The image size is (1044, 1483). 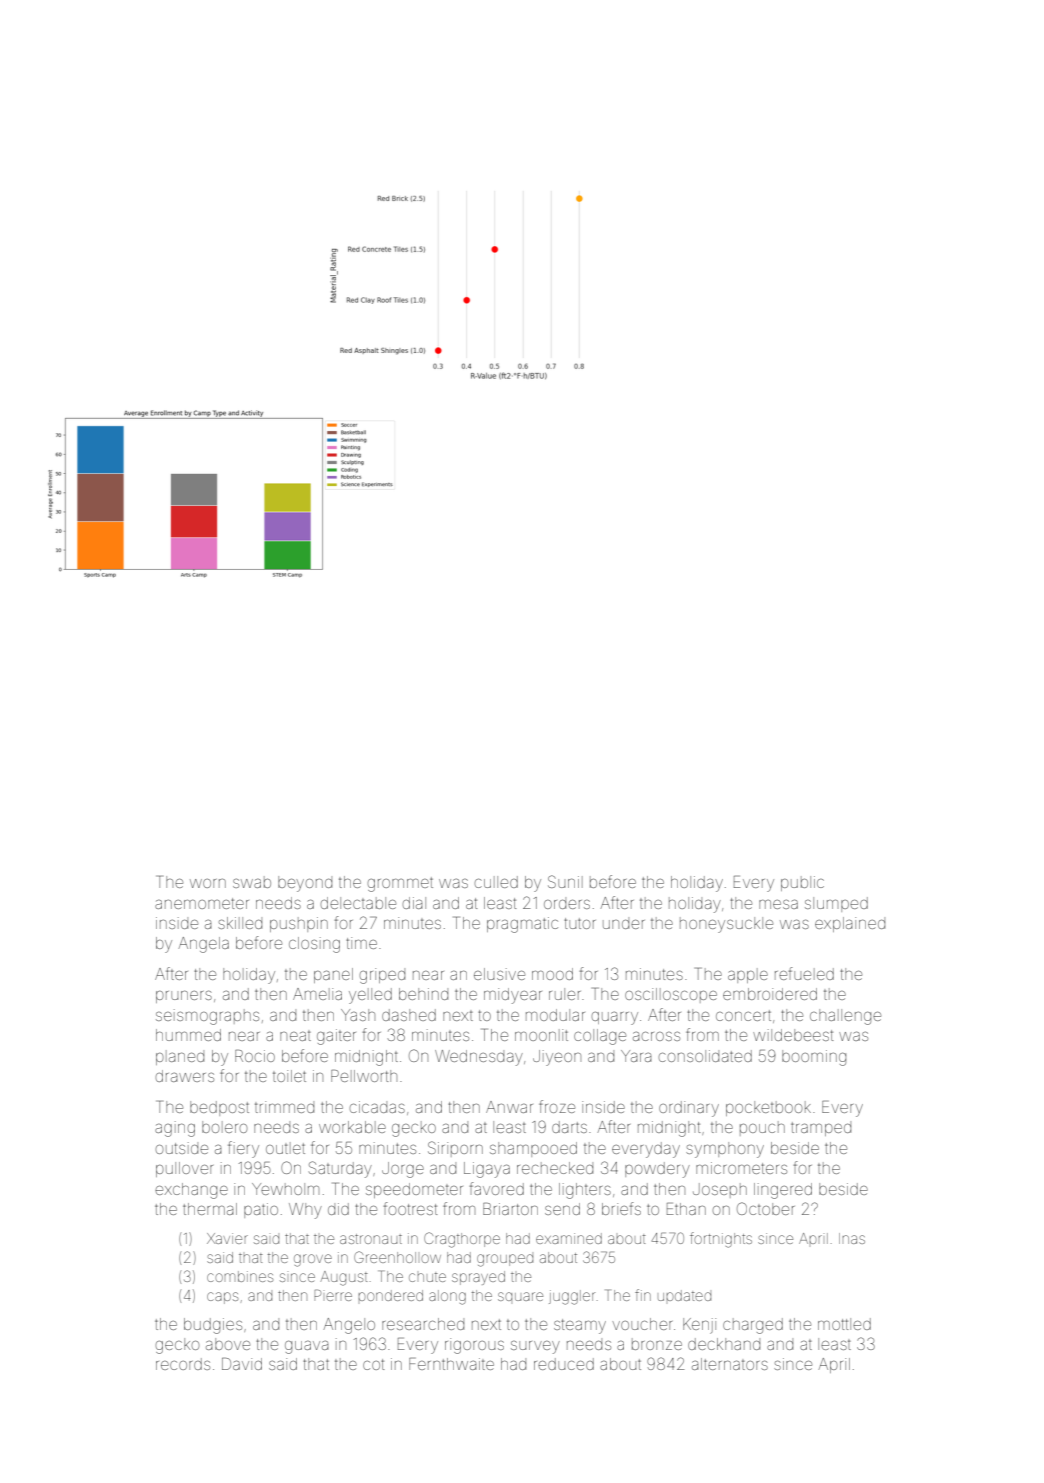 I want to click on Sunil, so click(x=565, y=881).
